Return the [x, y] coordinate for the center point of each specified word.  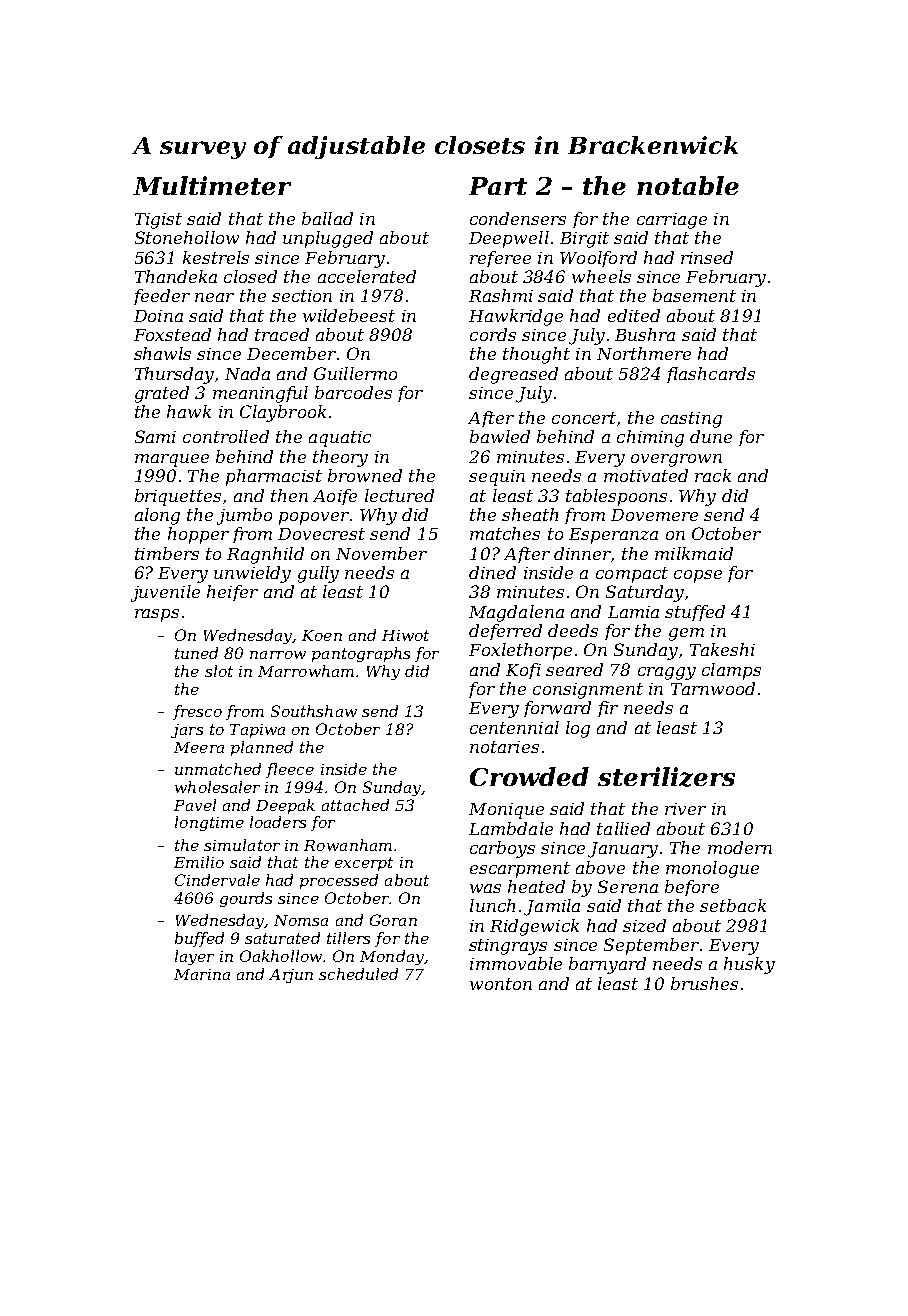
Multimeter [212, 185]
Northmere [644, 353]
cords [493, 334]
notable [688, 185]
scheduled [358, 974]
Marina [202, 974]
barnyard [607, 965]
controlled [226, 436]
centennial [514, 727]
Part [498, 186]
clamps [731, 671]
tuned [196, 653]
